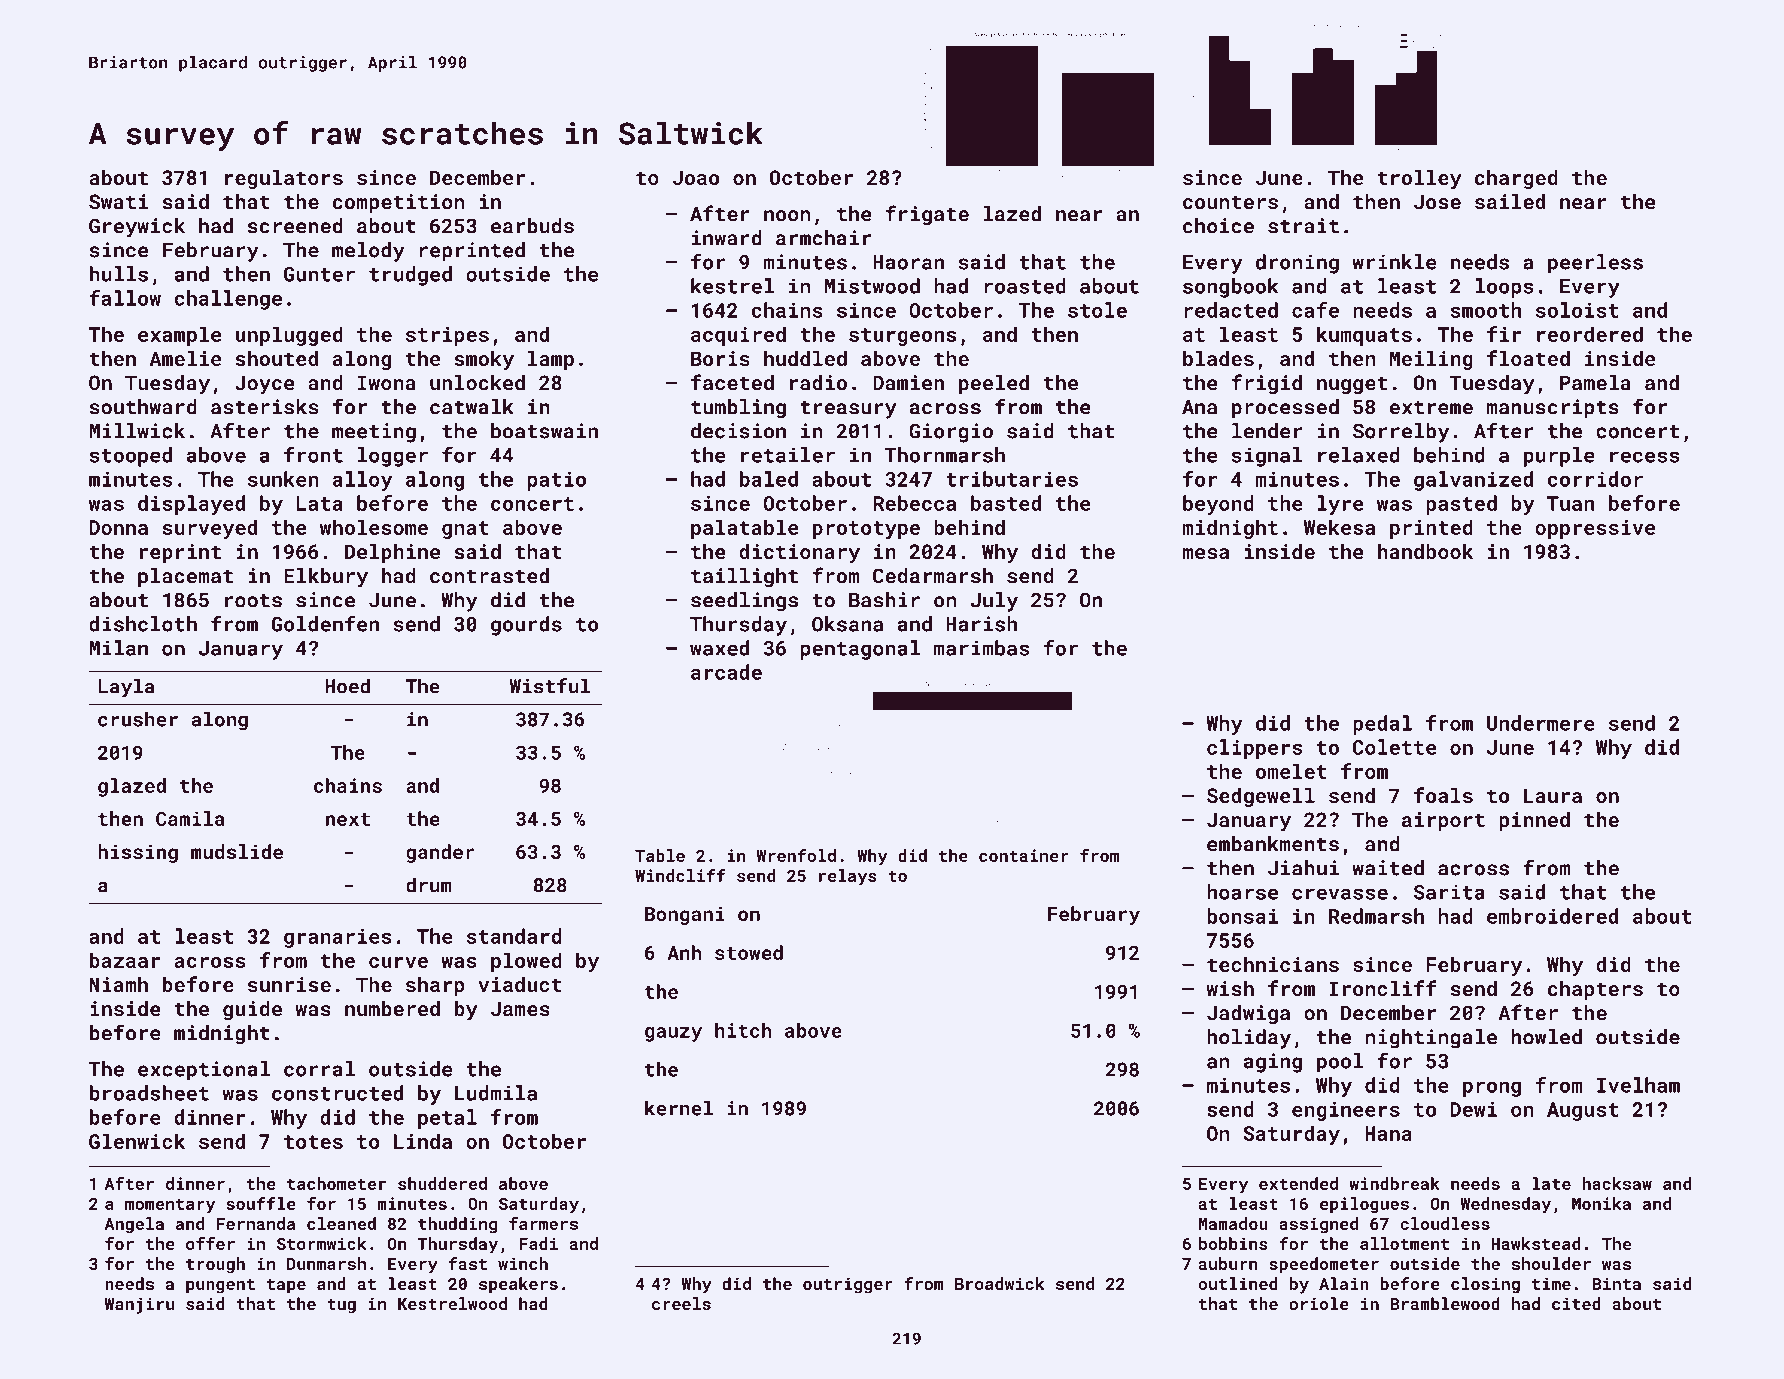 The width and height of the page is (1784, 1379). What do you see at coordinates (982, 648) in the page?
I see `marimbas` at bounding box center [982, 648].
